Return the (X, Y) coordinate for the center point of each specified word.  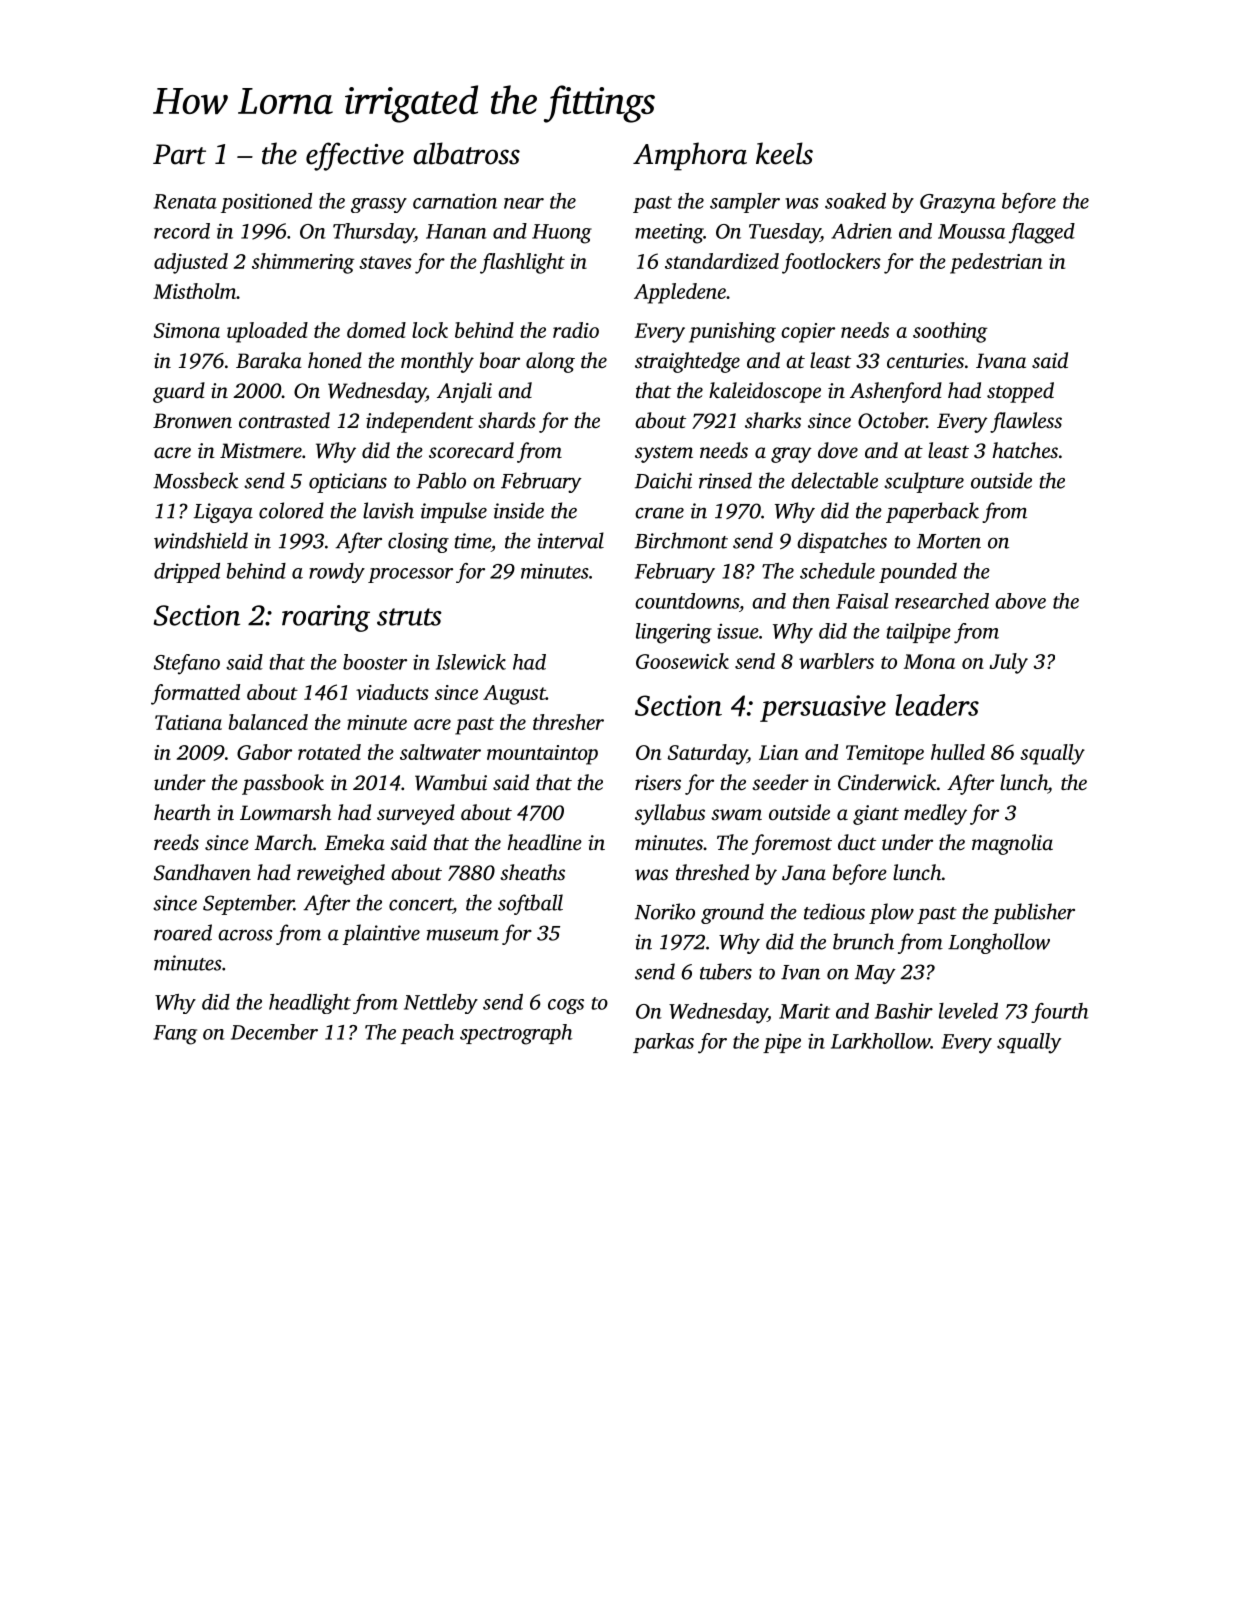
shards (507, 420)
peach (427, 1034)
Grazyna (957, 203)
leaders (937, 705)
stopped (1020, 392)
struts (409, 617)
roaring (326, 618)
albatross (466, 153)
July (1009, 663)
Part (179, 154)
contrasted (284, 420)
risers (658, 782)
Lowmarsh (285, 812)
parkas (663, 1043)
